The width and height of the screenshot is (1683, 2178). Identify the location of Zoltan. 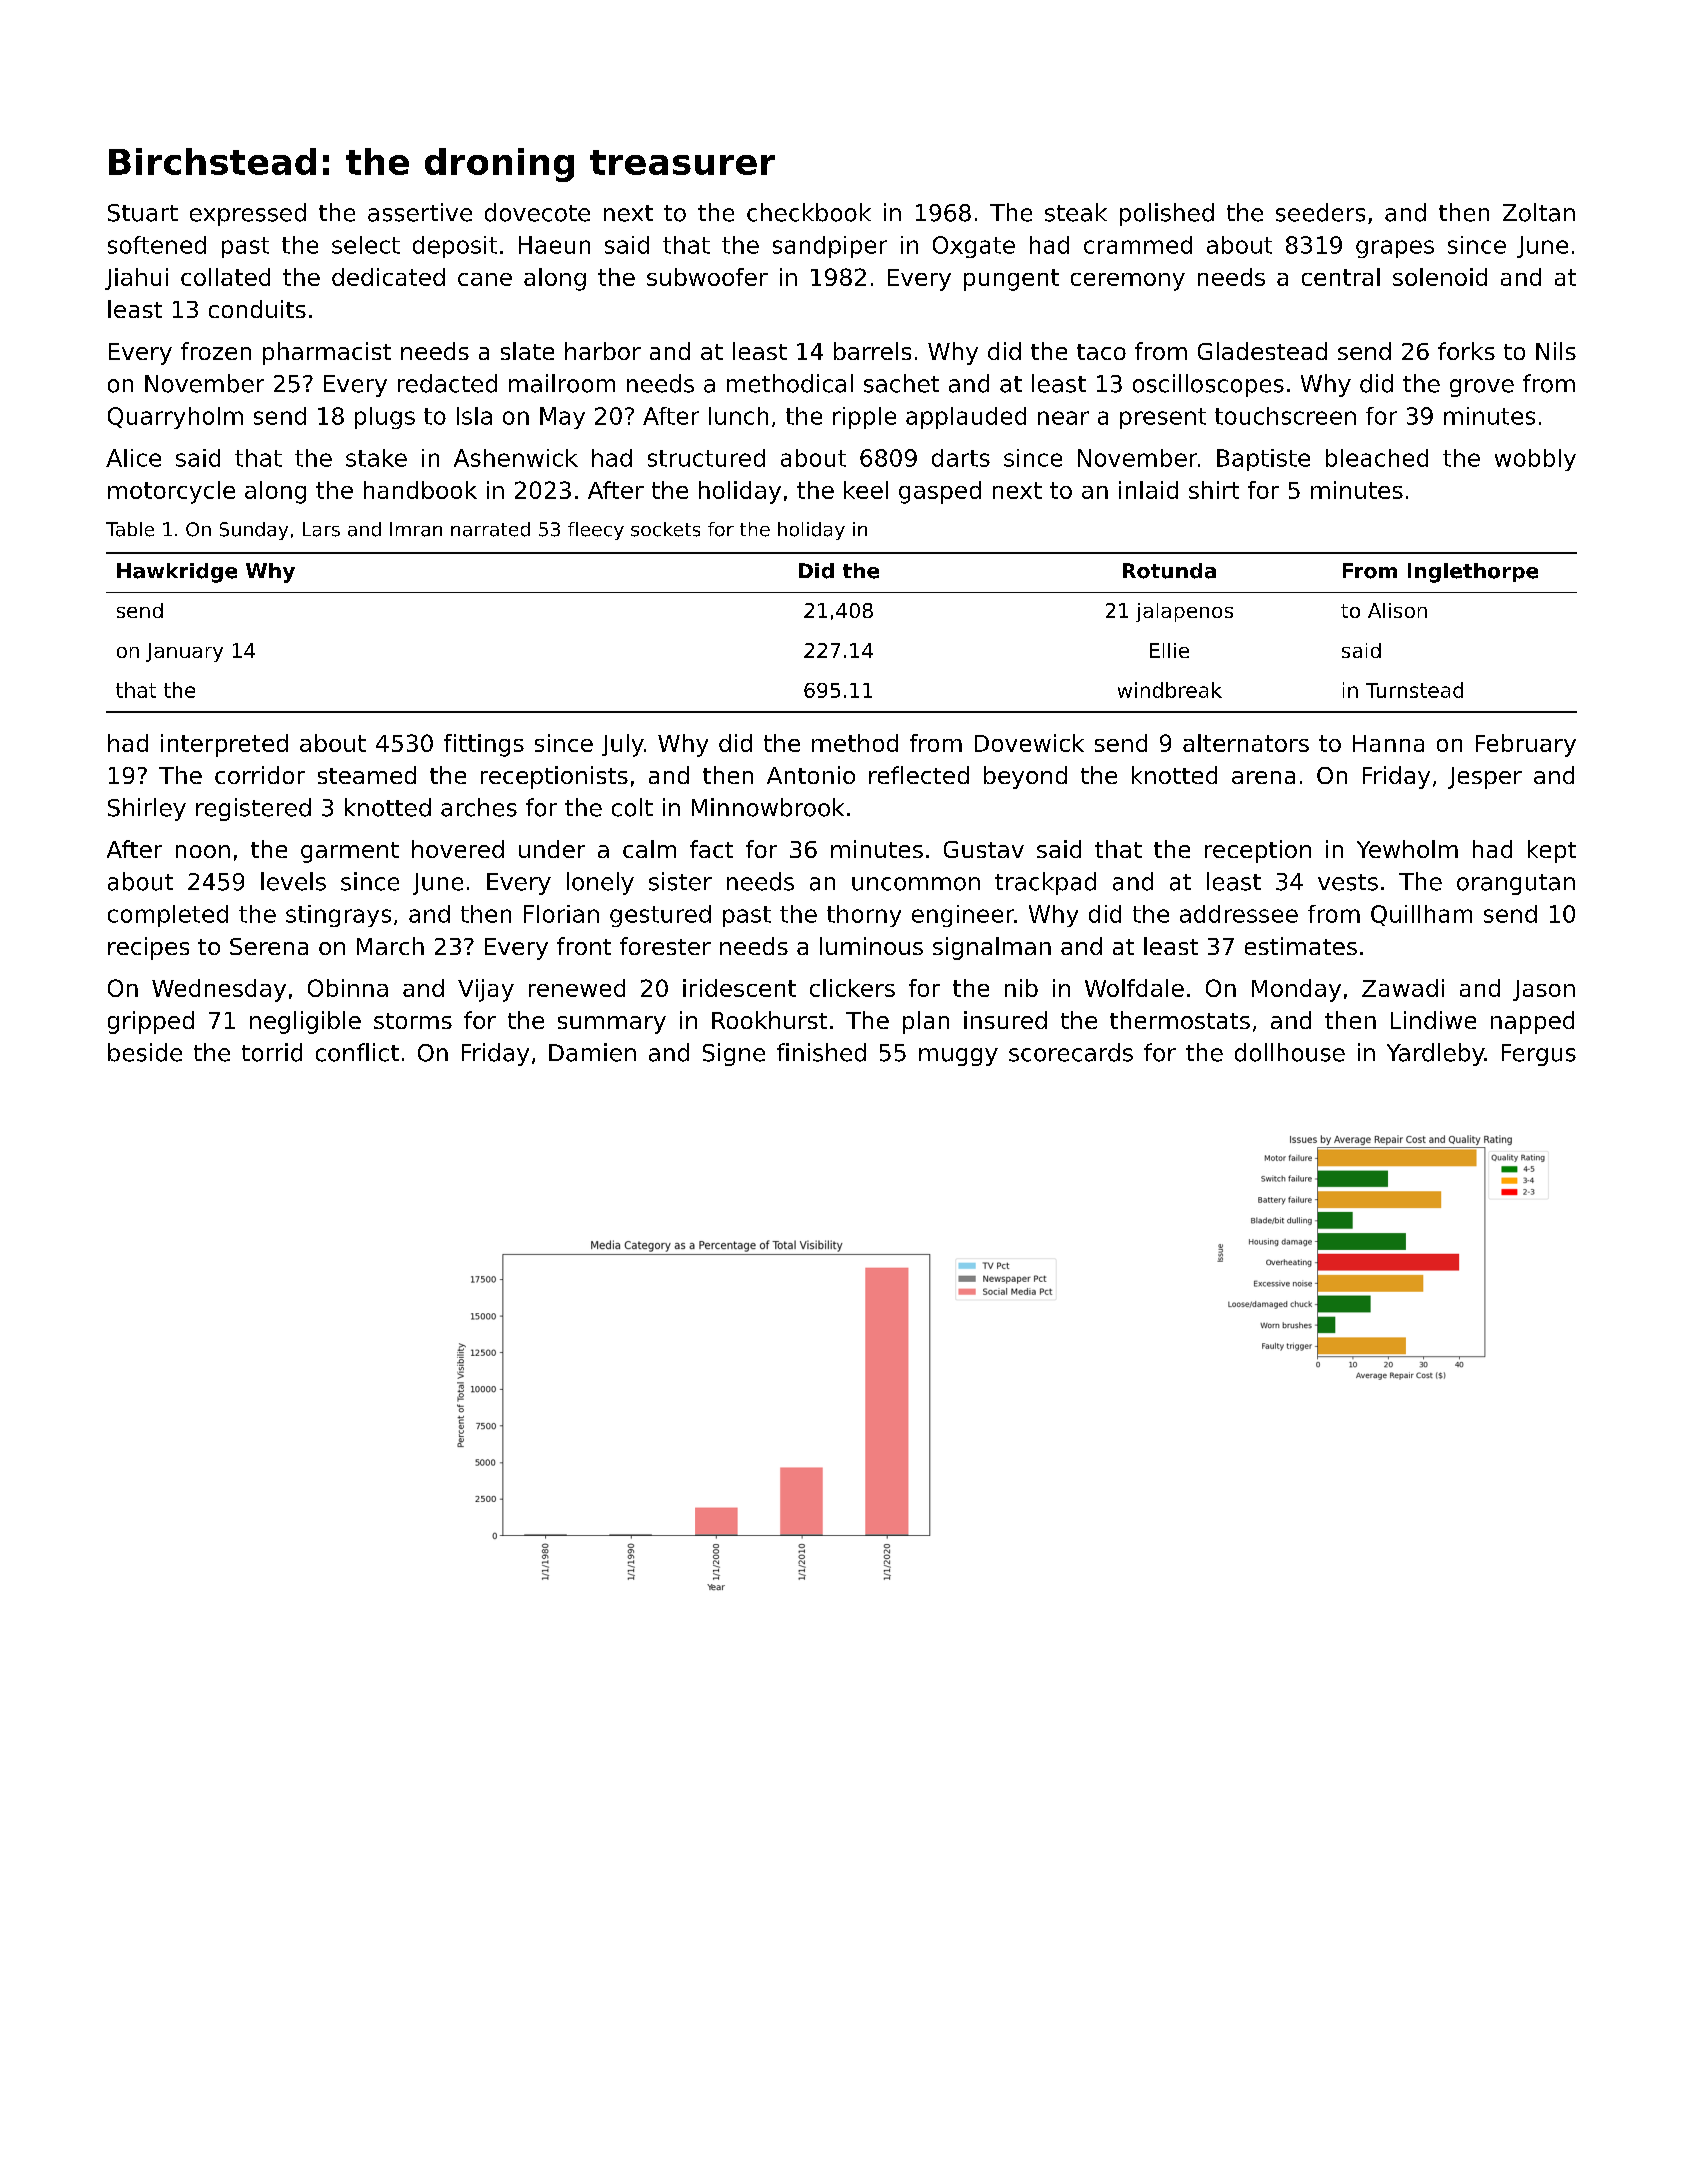
(1539, 212).
